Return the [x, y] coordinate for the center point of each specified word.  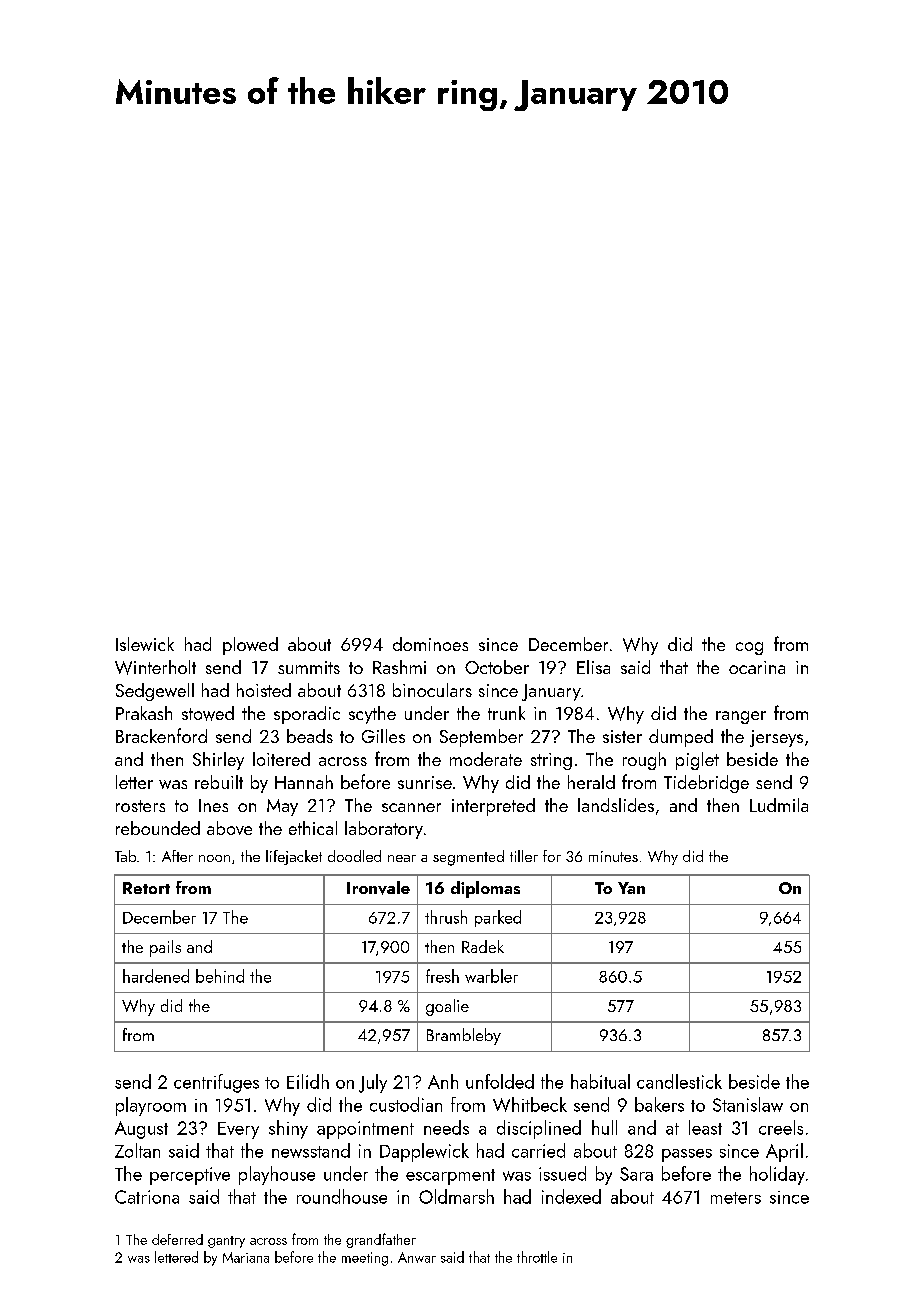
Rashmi [399, 667]
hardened [156, 976]
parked [498, 918]
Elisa [593, 667]
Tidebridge [706, 784]
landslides [616, 805]
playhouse [277, 1175]
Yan [631, 888]
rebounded [158, 828]
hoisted [264, 690]
